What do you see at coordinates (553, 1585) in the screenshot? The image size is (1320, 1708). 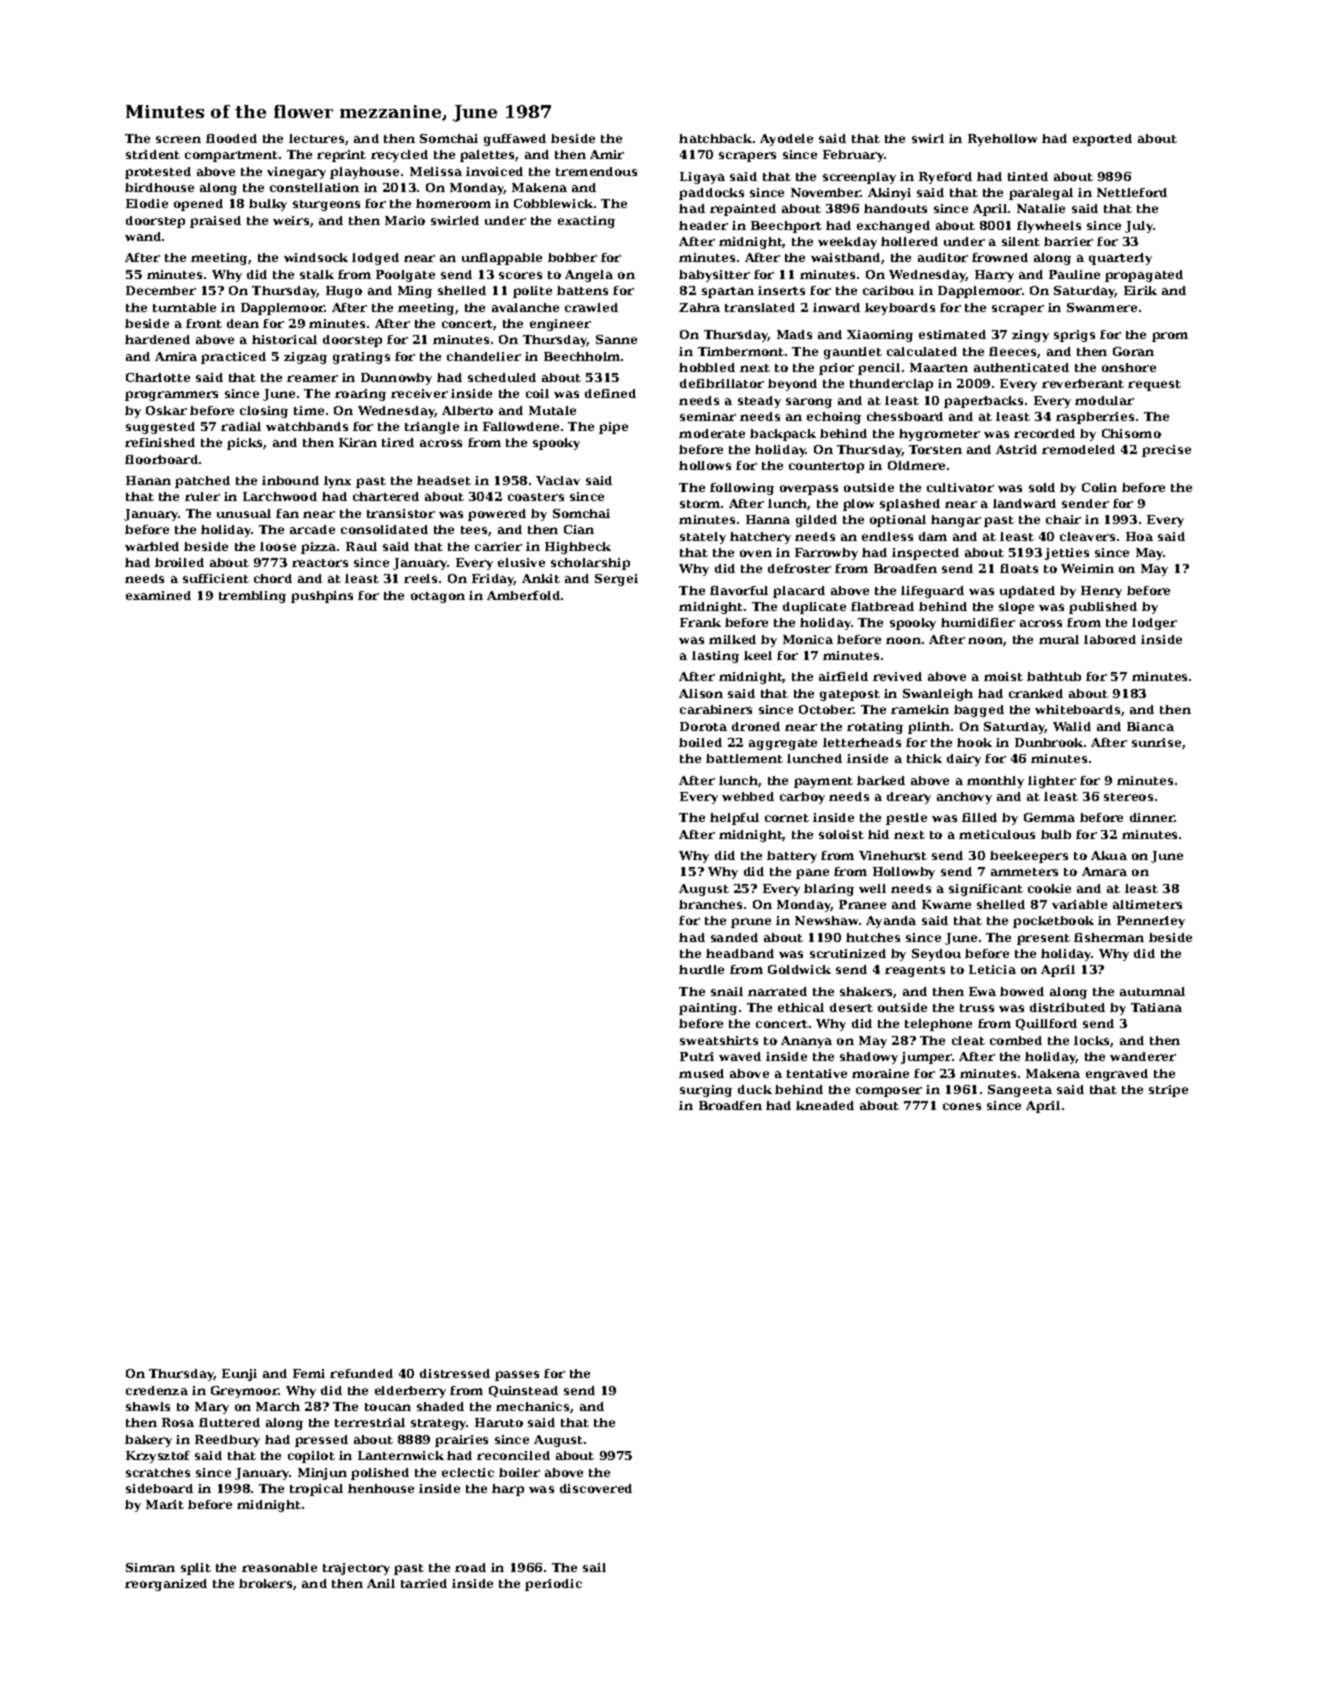 I see `periodic` at bounding box center [553, 1585].
